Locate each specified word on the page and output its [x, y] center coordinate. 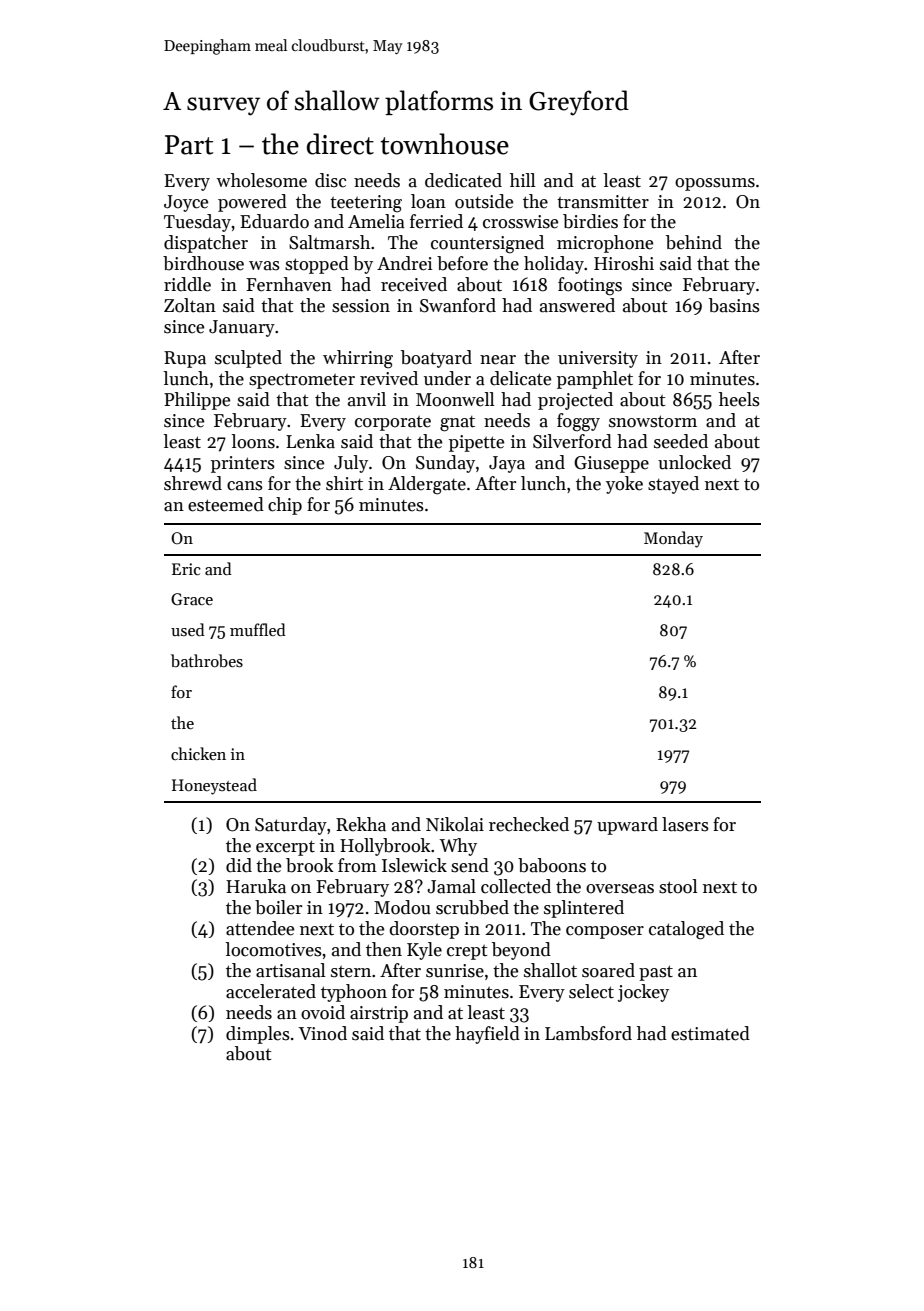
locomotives [274, 949]
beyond [521, 951]
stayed [673, 485]
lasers [685, 824]
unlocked [694, 462]
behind [694, 242]
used [188, 629]
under [447, 378]
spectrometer [302, 381]
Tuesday [197, 223]
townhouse [444, 144]
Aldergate [427, 485]
